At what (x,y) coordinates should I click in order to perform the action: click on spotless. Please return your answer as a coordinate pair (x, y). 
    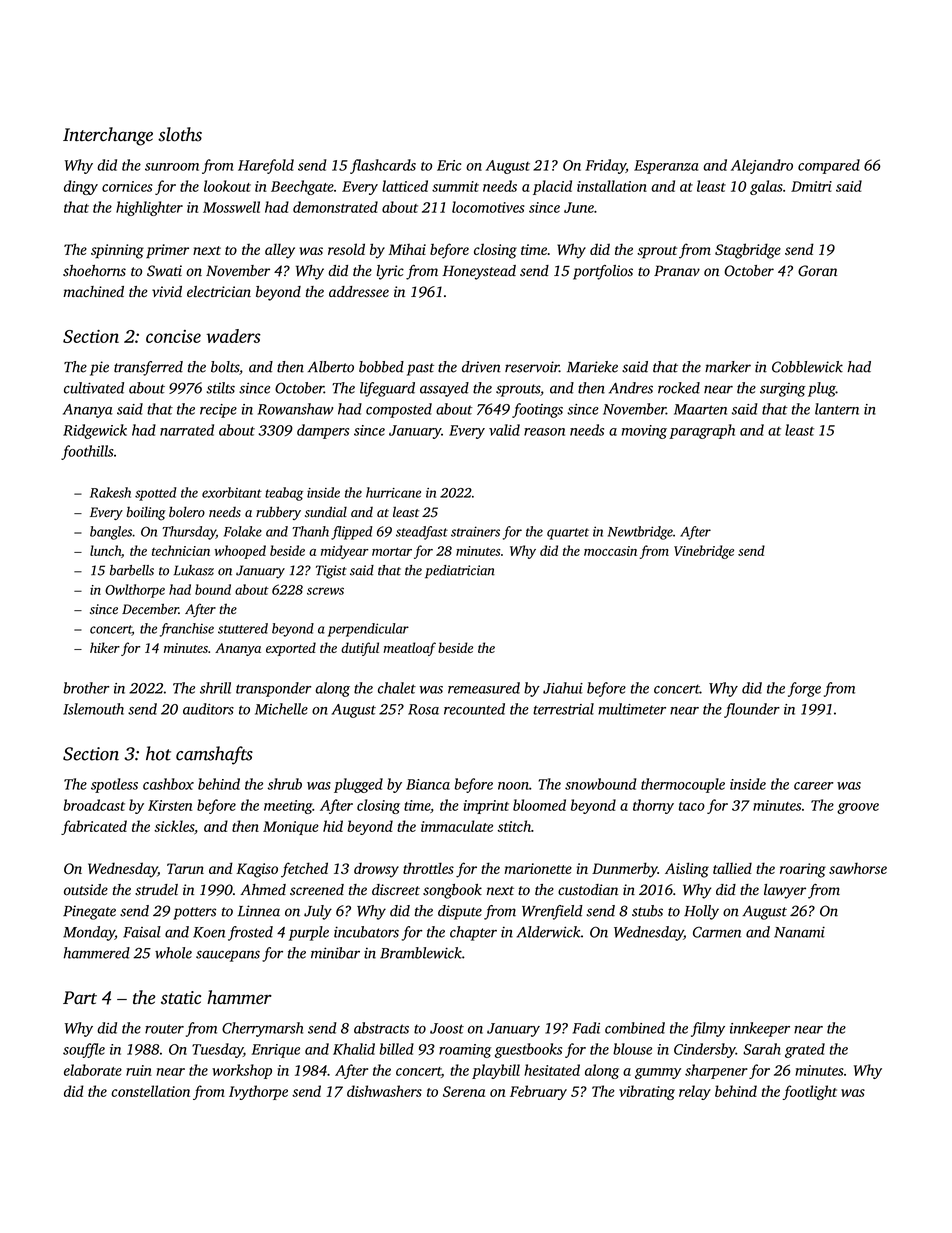
    Looking at the image, I should click on (114, 785).
